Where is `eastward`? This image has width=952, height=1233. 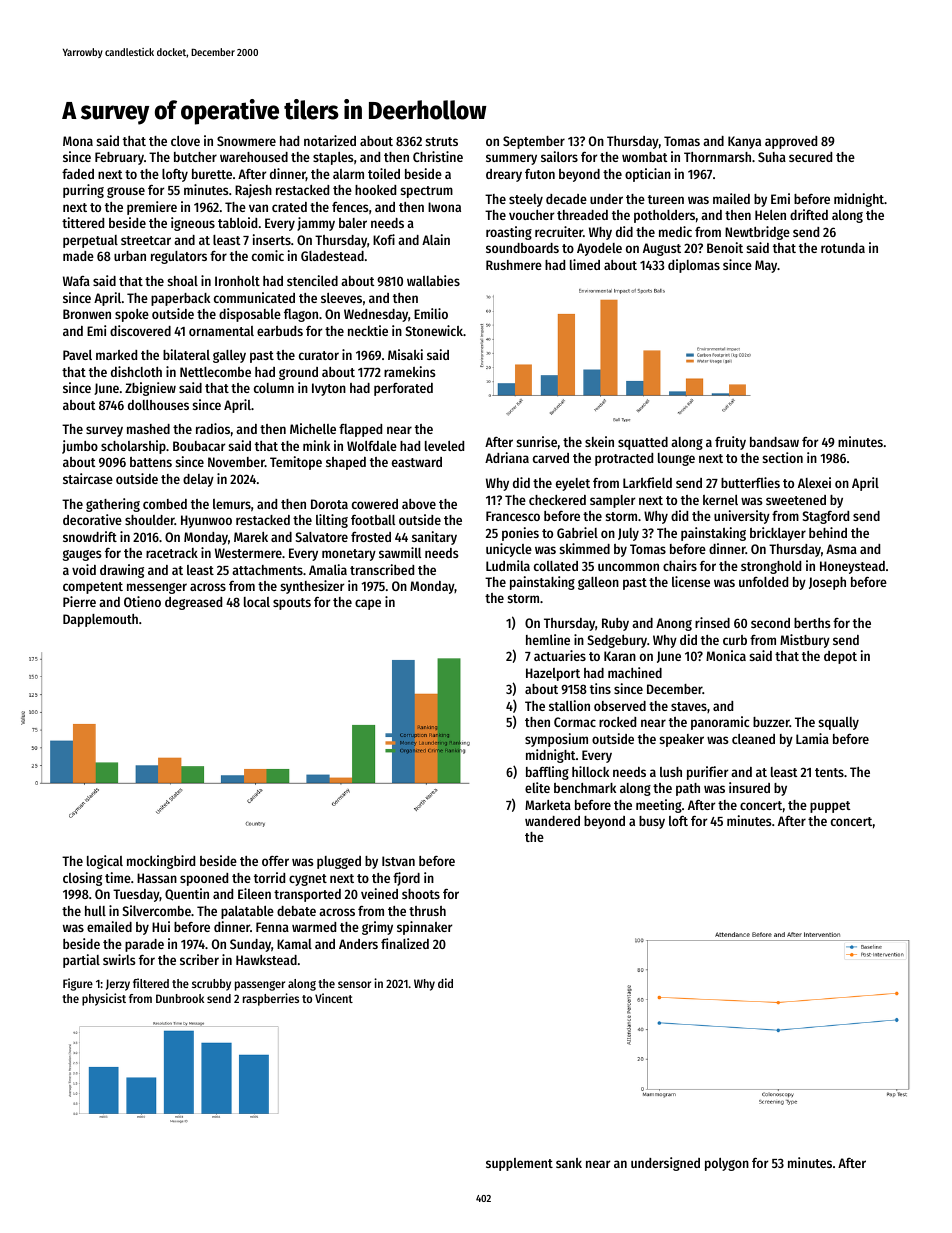 eastward is located at coordinates (417, 462).
